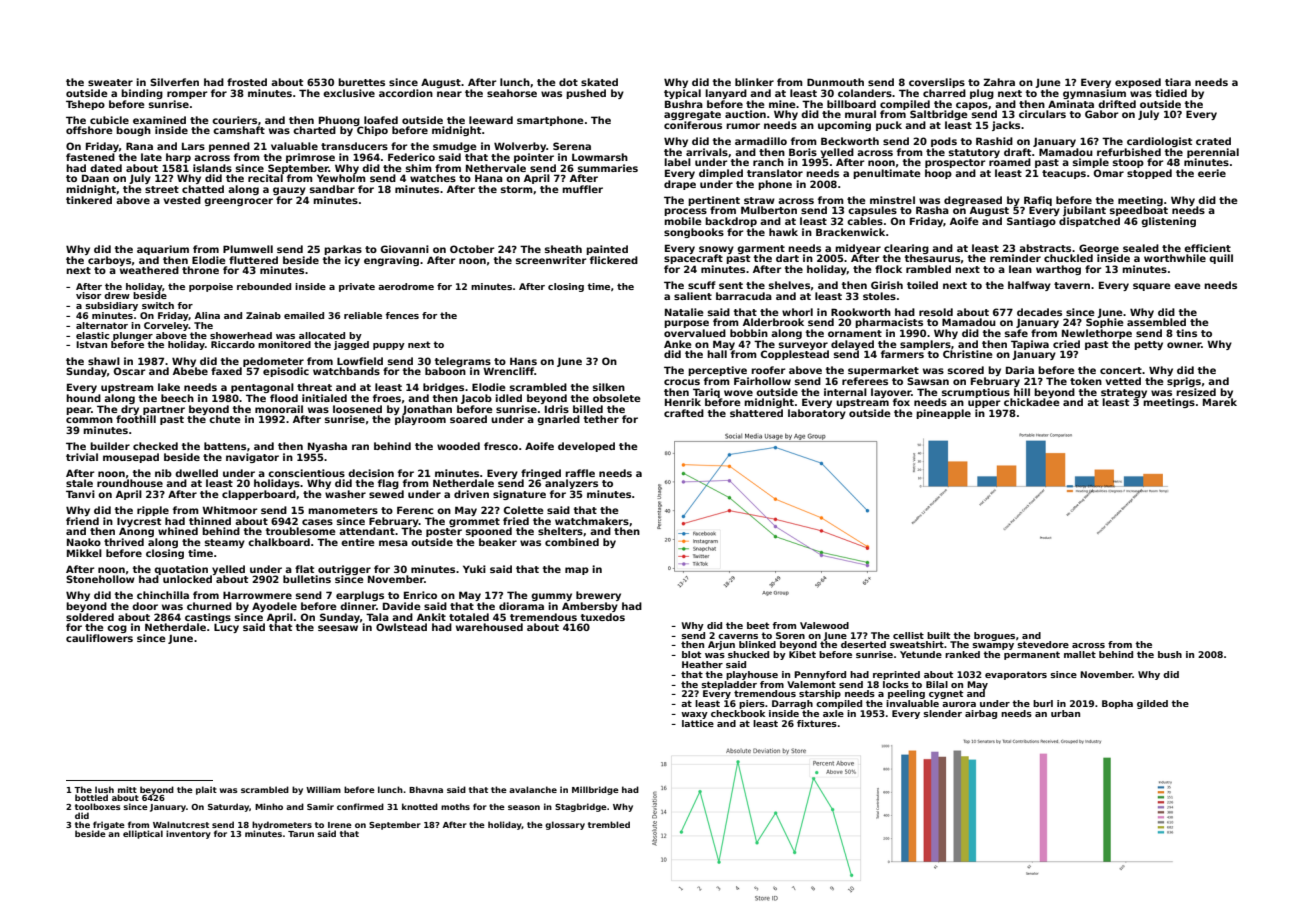  I want to click on blinker, so click(754, 82).
